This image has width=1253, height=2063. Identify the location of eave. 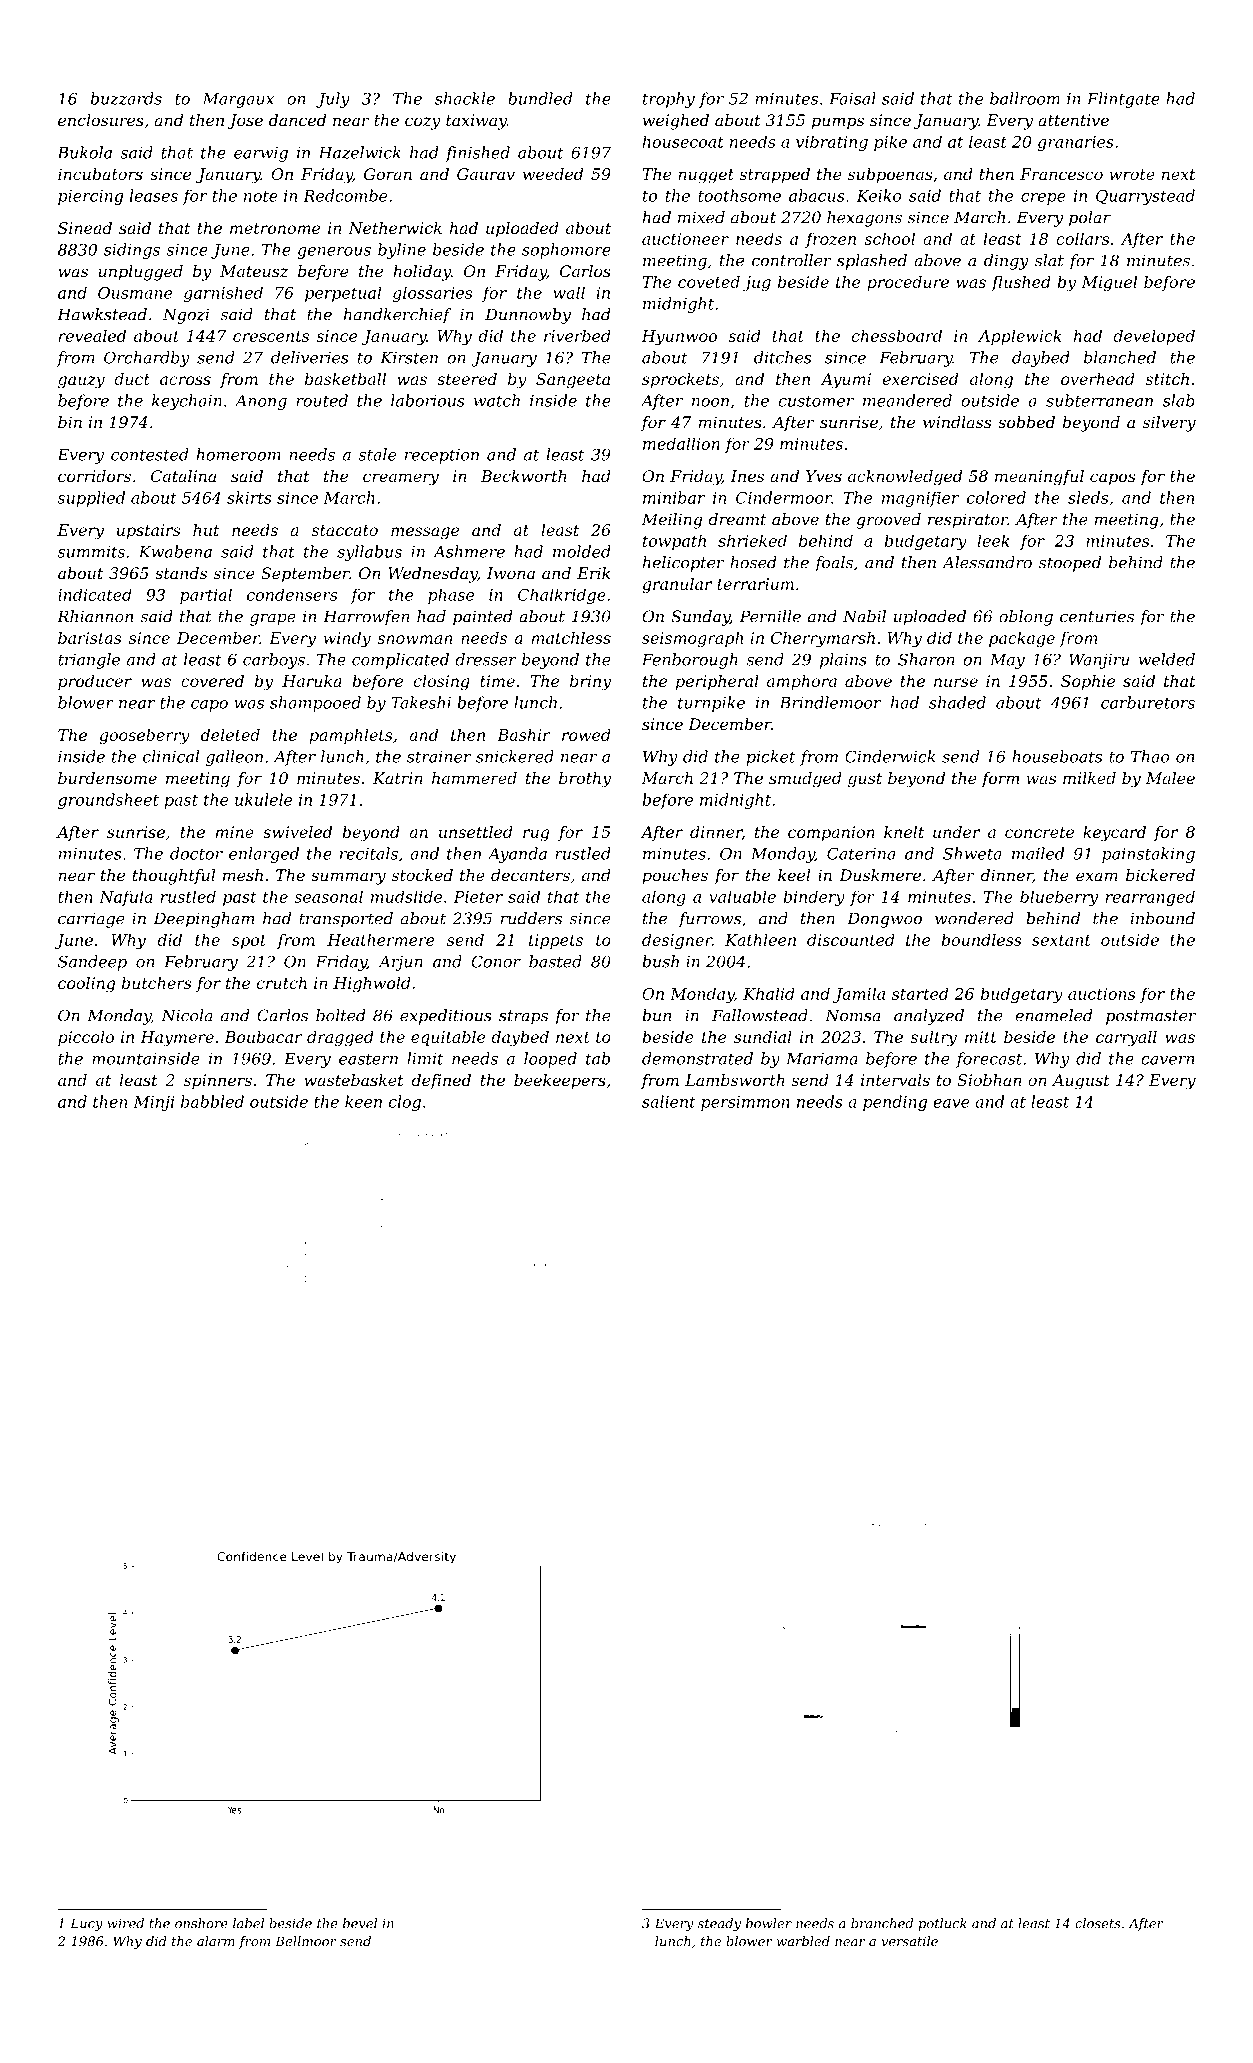
(951, 1103).
